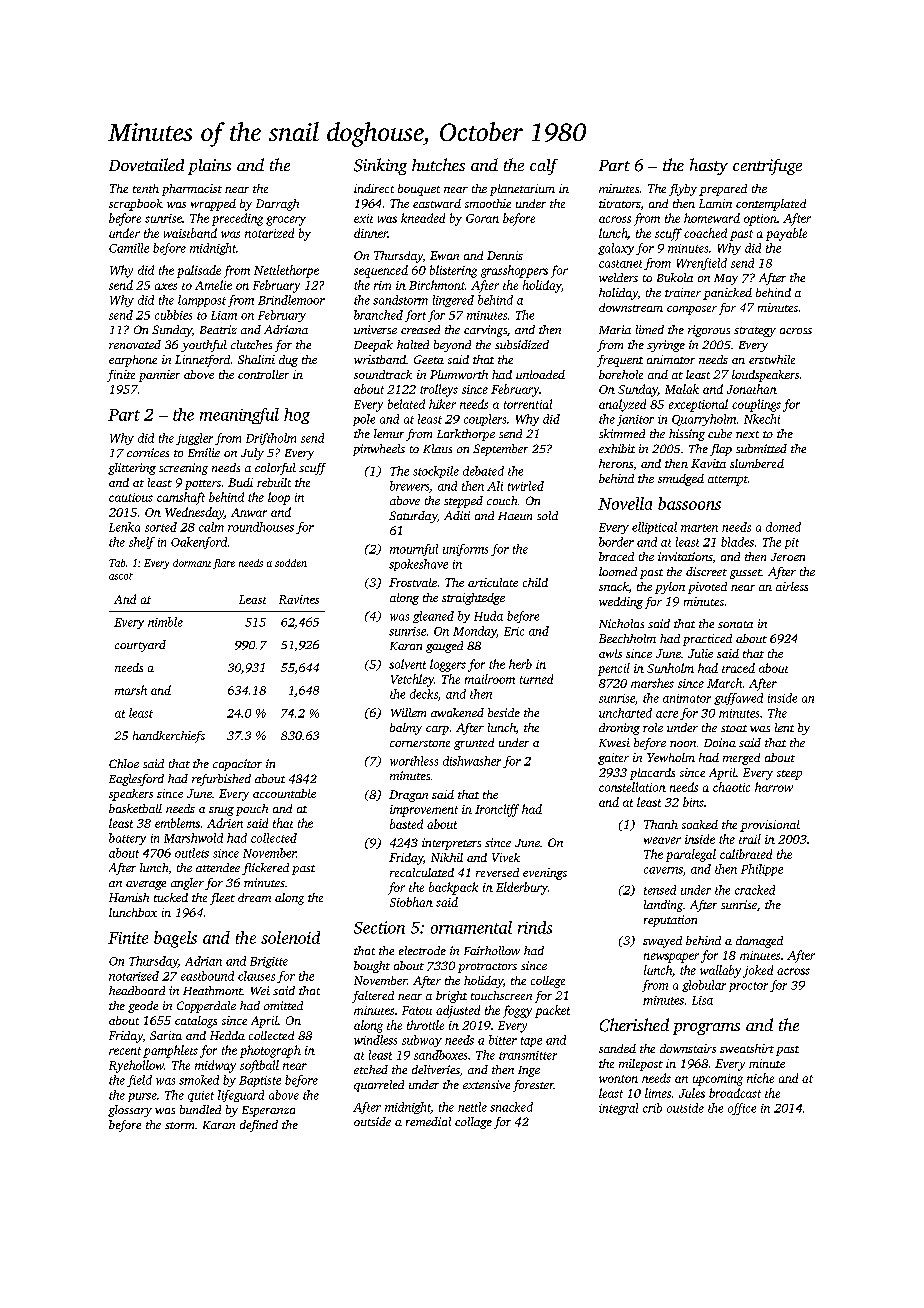 Image resolution: width=924 pixels, height=1308 pixels. What do you see at coordinates (465, 550) in the document?
I see `uniforms` at bounding box center [465, 550].
